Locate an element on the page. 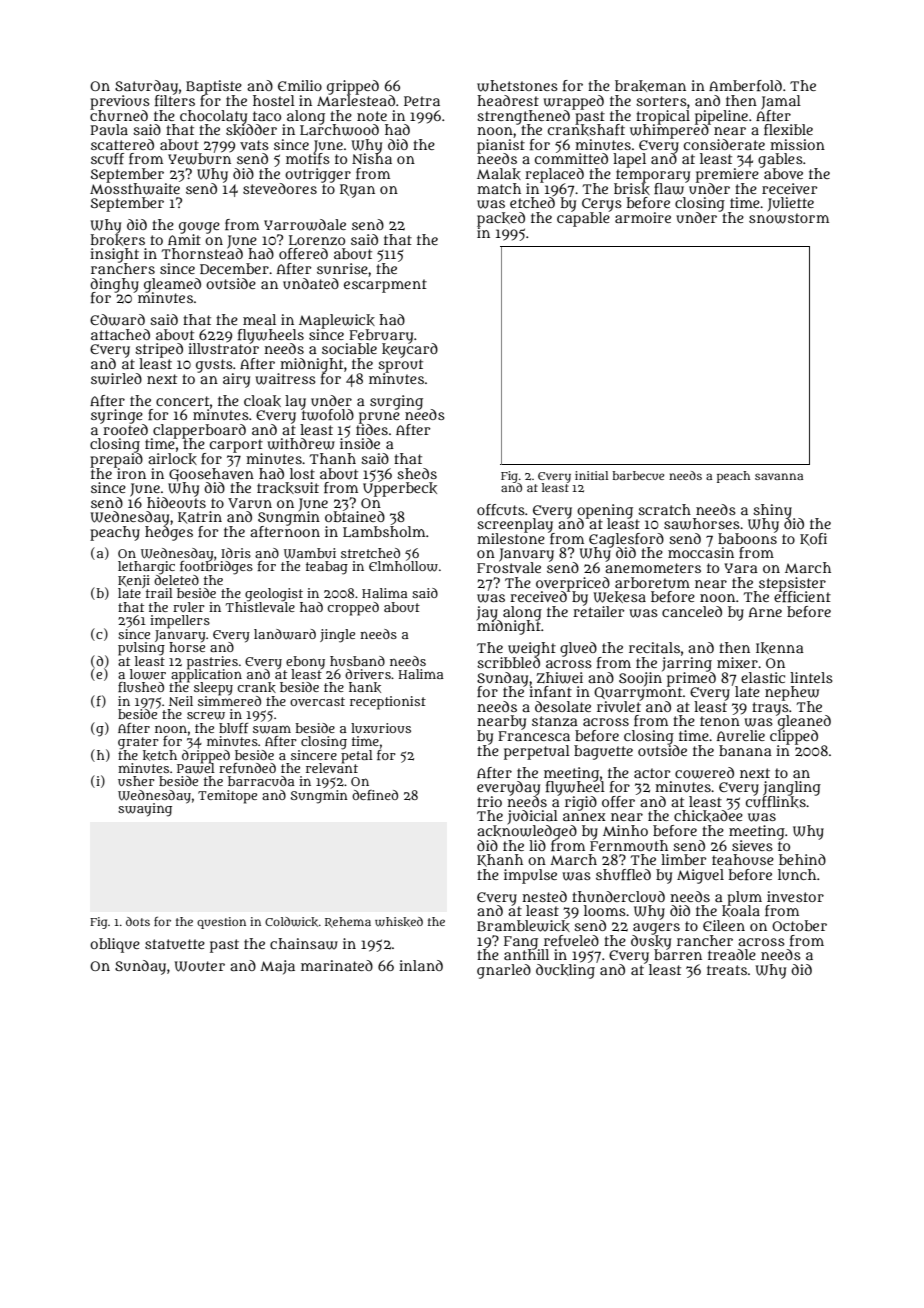 The image size is (924, 1308). bluff is located at coordinates (233, 728).
